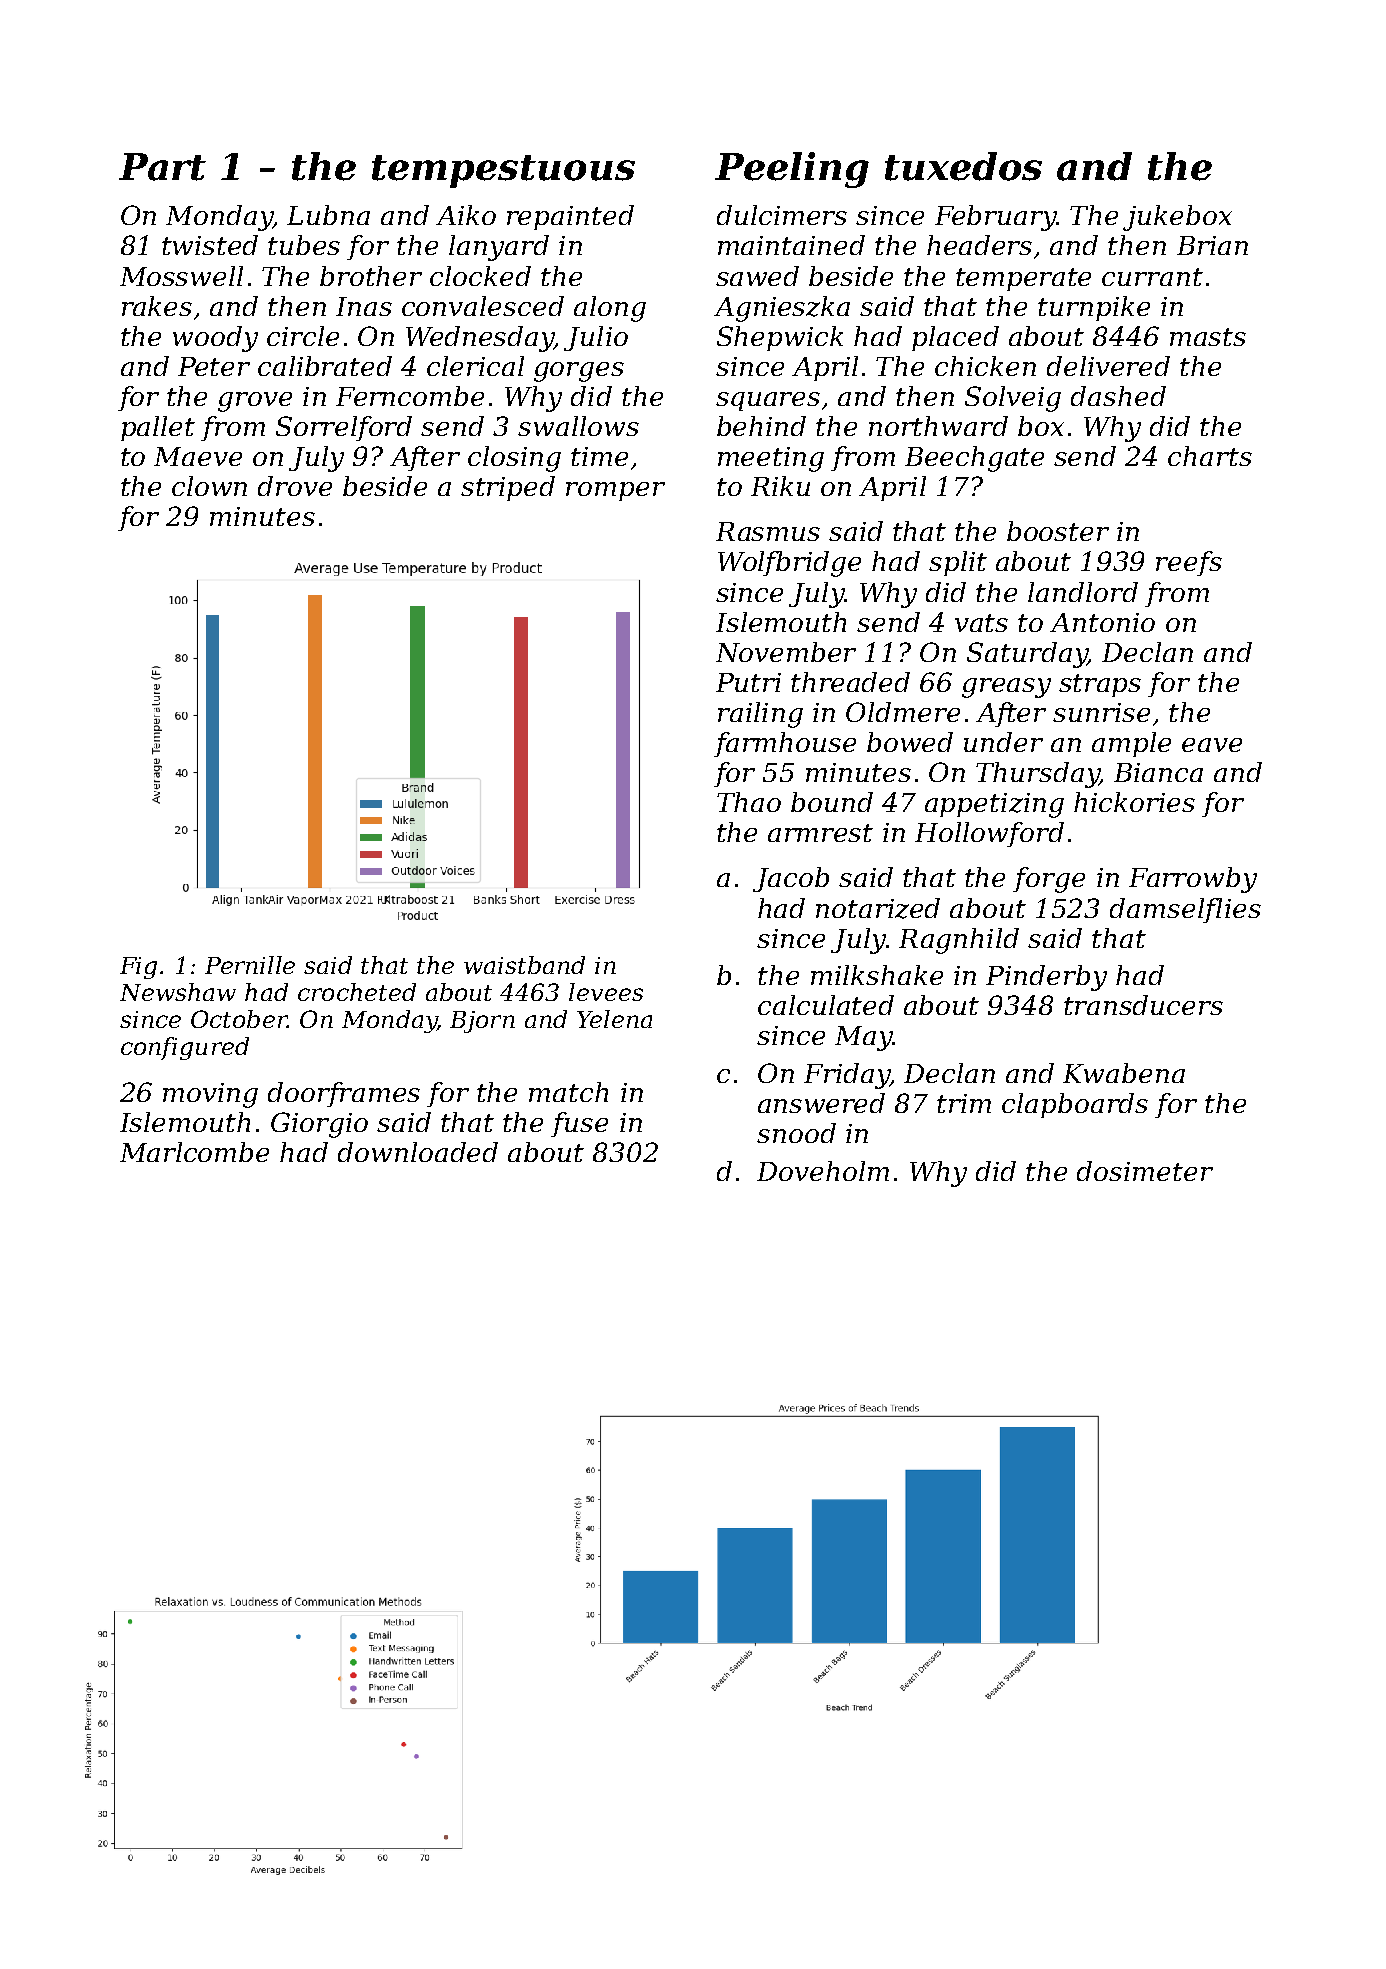  What do you see at coordinates (178, 992) in the screenshot?
I see `Newshaw` at bounding box center [178, 992].
